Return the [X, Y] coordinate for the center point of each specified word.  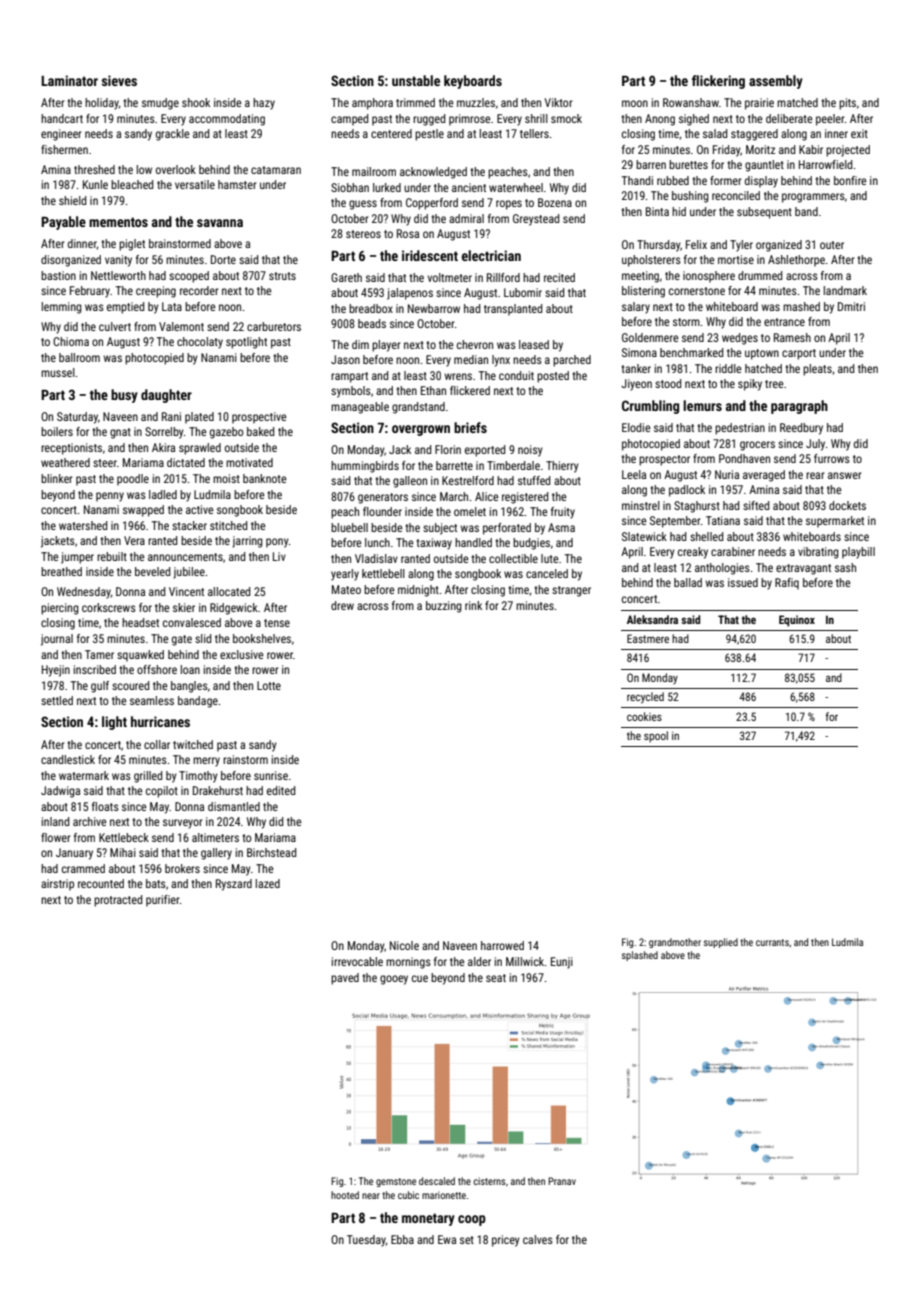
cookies [644, 716]
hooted [345, 1195]
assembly [776, 82]
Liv [279, 556]
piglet [132, 245]
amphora [372, 104]
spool [656, 737]
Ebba [402, 1239]
